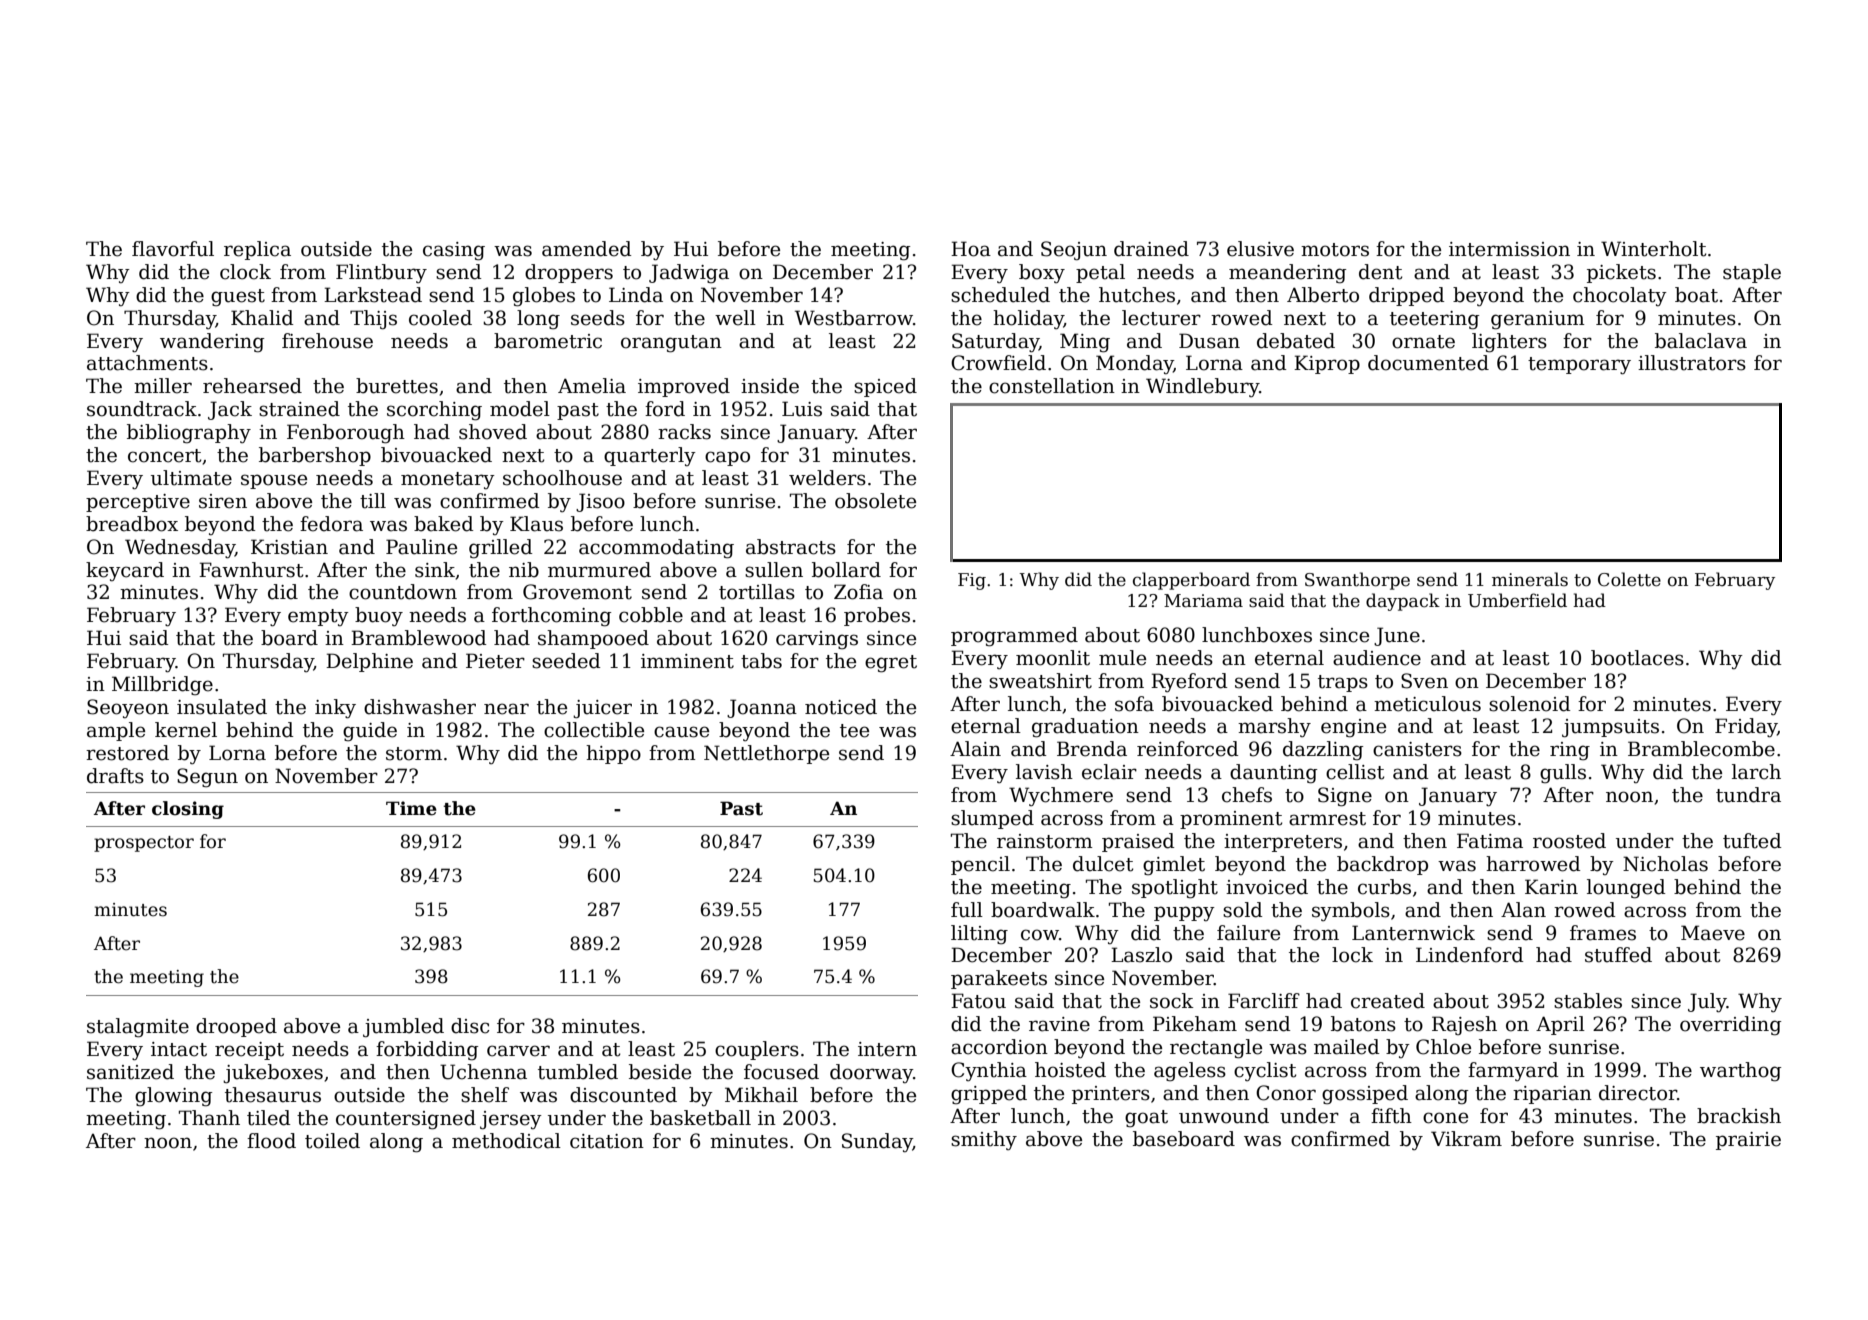 The image size is (1868, 1320). Describe the element at coordinates (332, 1141) in the image. I see `toiled` at that location.
